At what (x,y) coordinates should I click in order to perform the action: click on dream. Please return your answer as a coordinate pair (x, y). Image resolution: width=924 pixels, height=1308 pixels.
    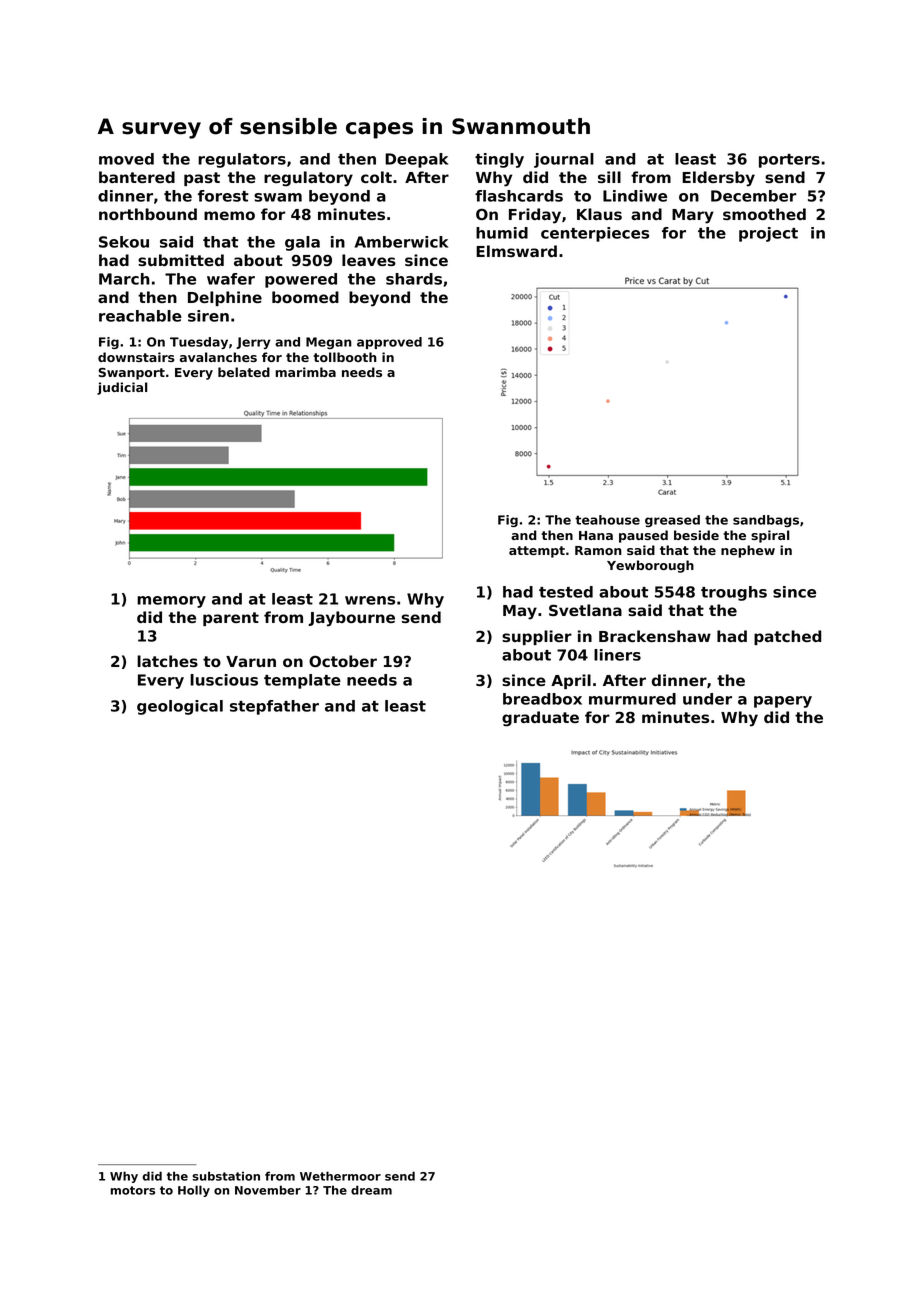
    Looking at the image, I should click on (371, 1190).
